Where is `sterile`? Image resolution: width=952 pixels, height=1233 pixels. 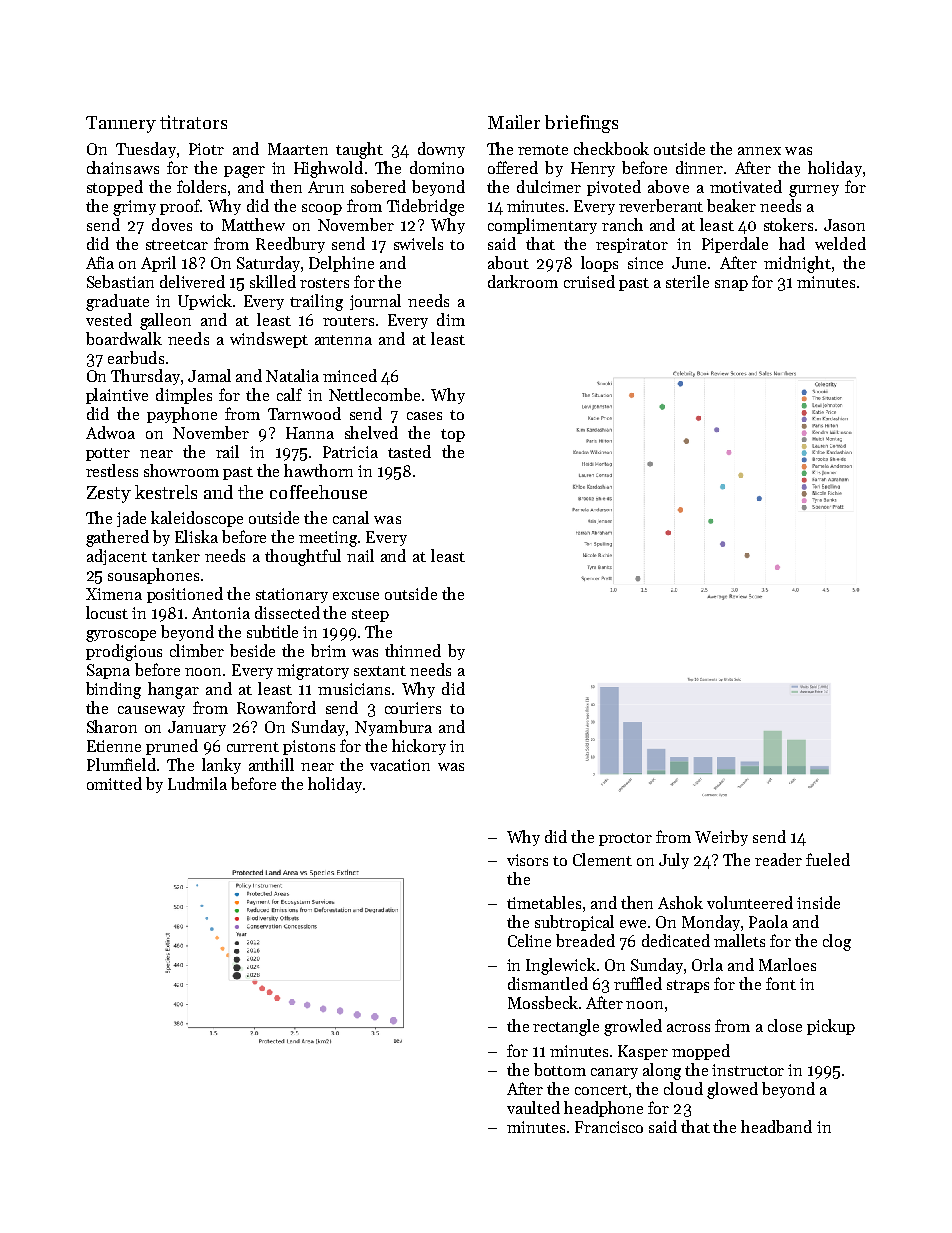 sterile is located at coordinates (687, 281).
